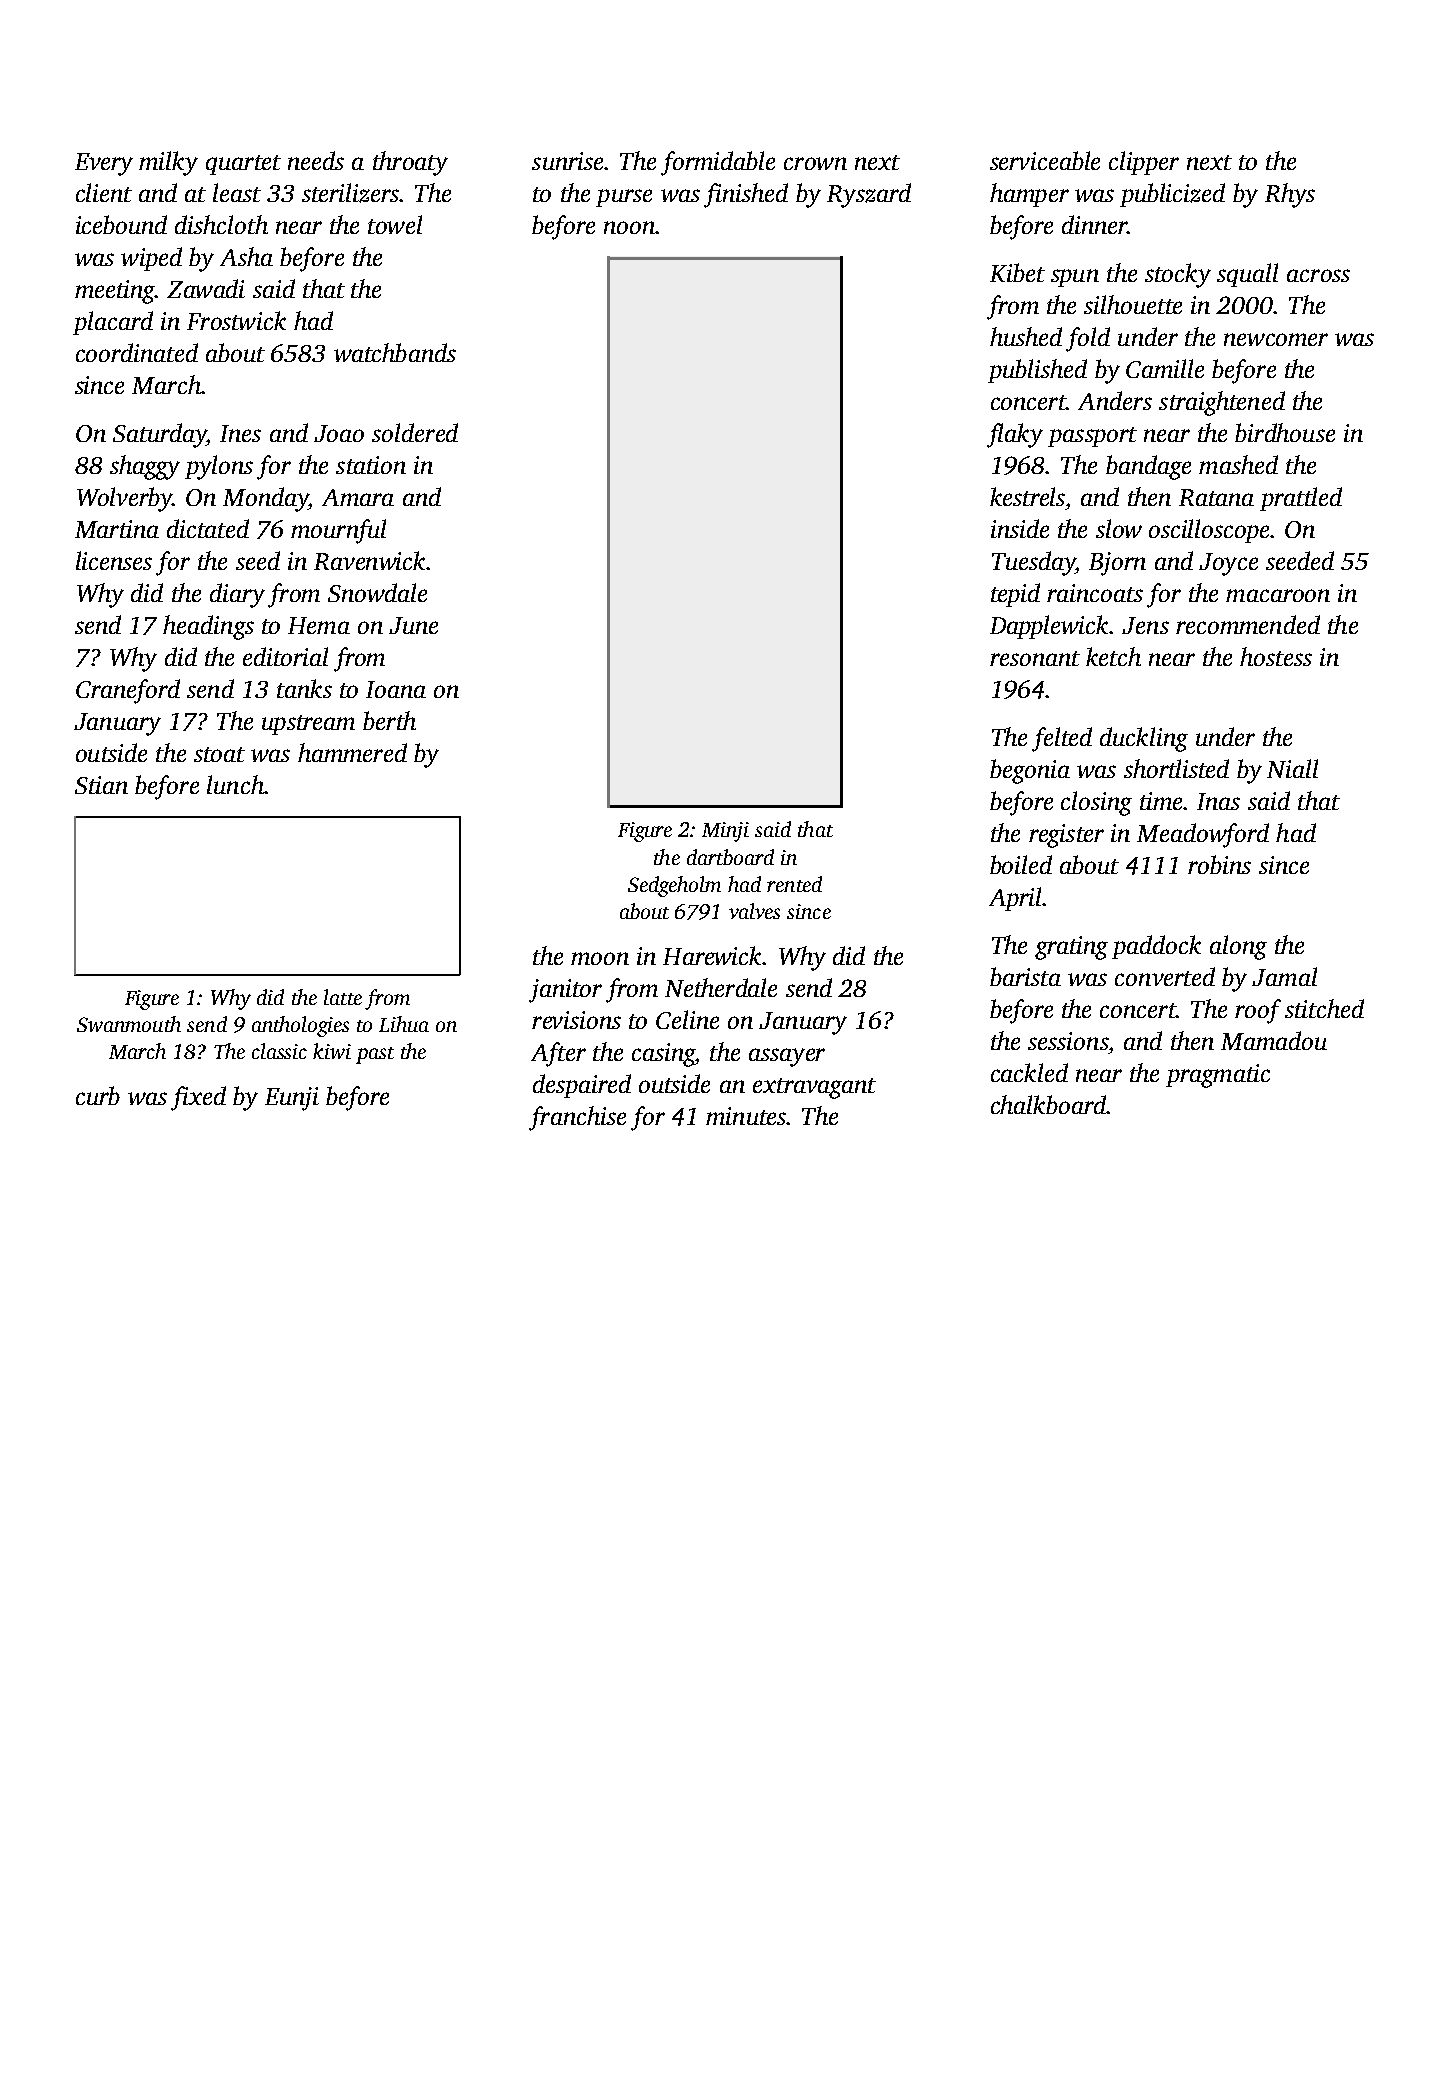 This screenshot has height=2100, width=1450. What do you see at coordinates (1017, 272) in the screenshot?
I see `Kibet` at bounding box center [1017, 272].
